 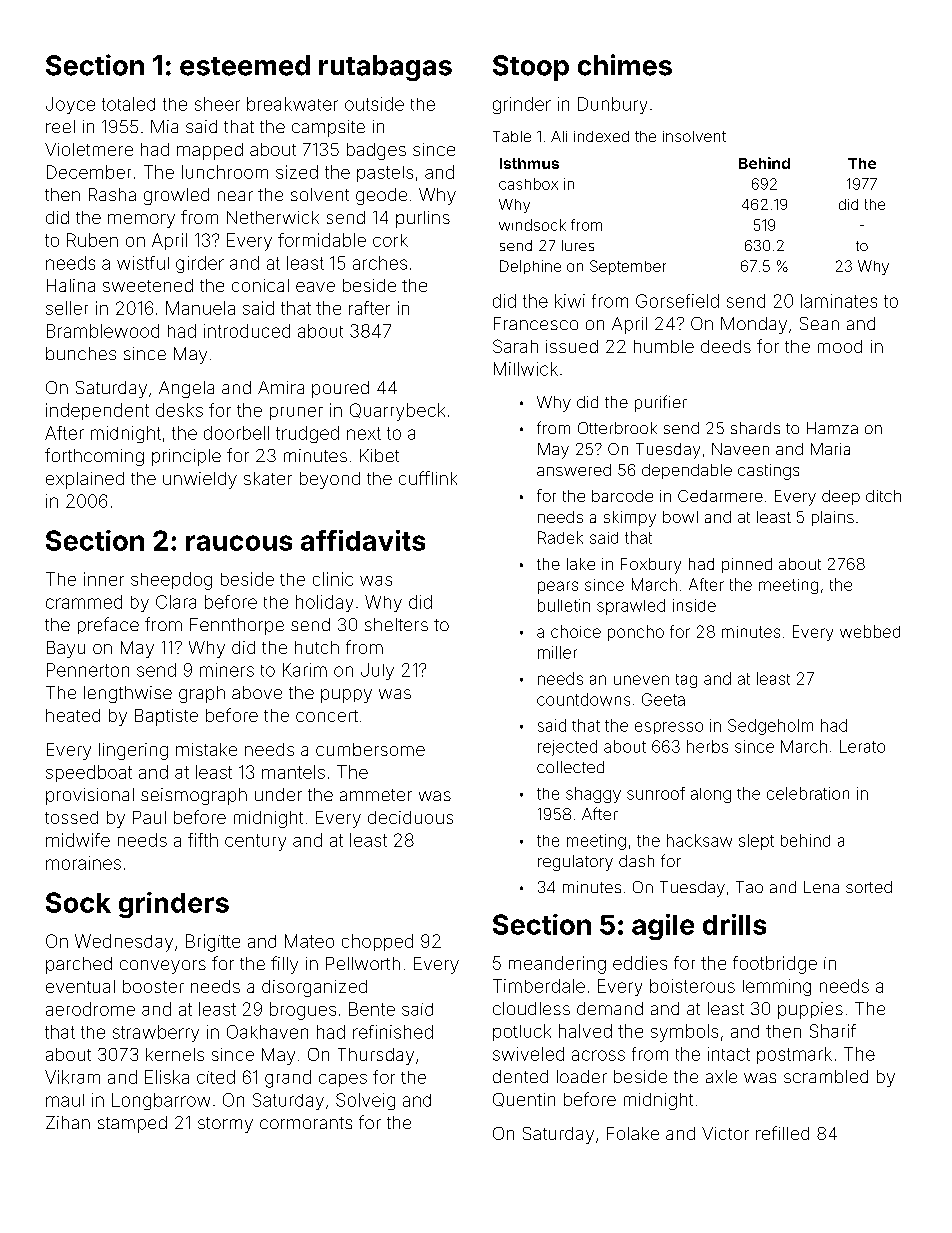 What do you see at coordinates (808, 793) in the page?
I see `celebration` at bounding box center [808, 793].
